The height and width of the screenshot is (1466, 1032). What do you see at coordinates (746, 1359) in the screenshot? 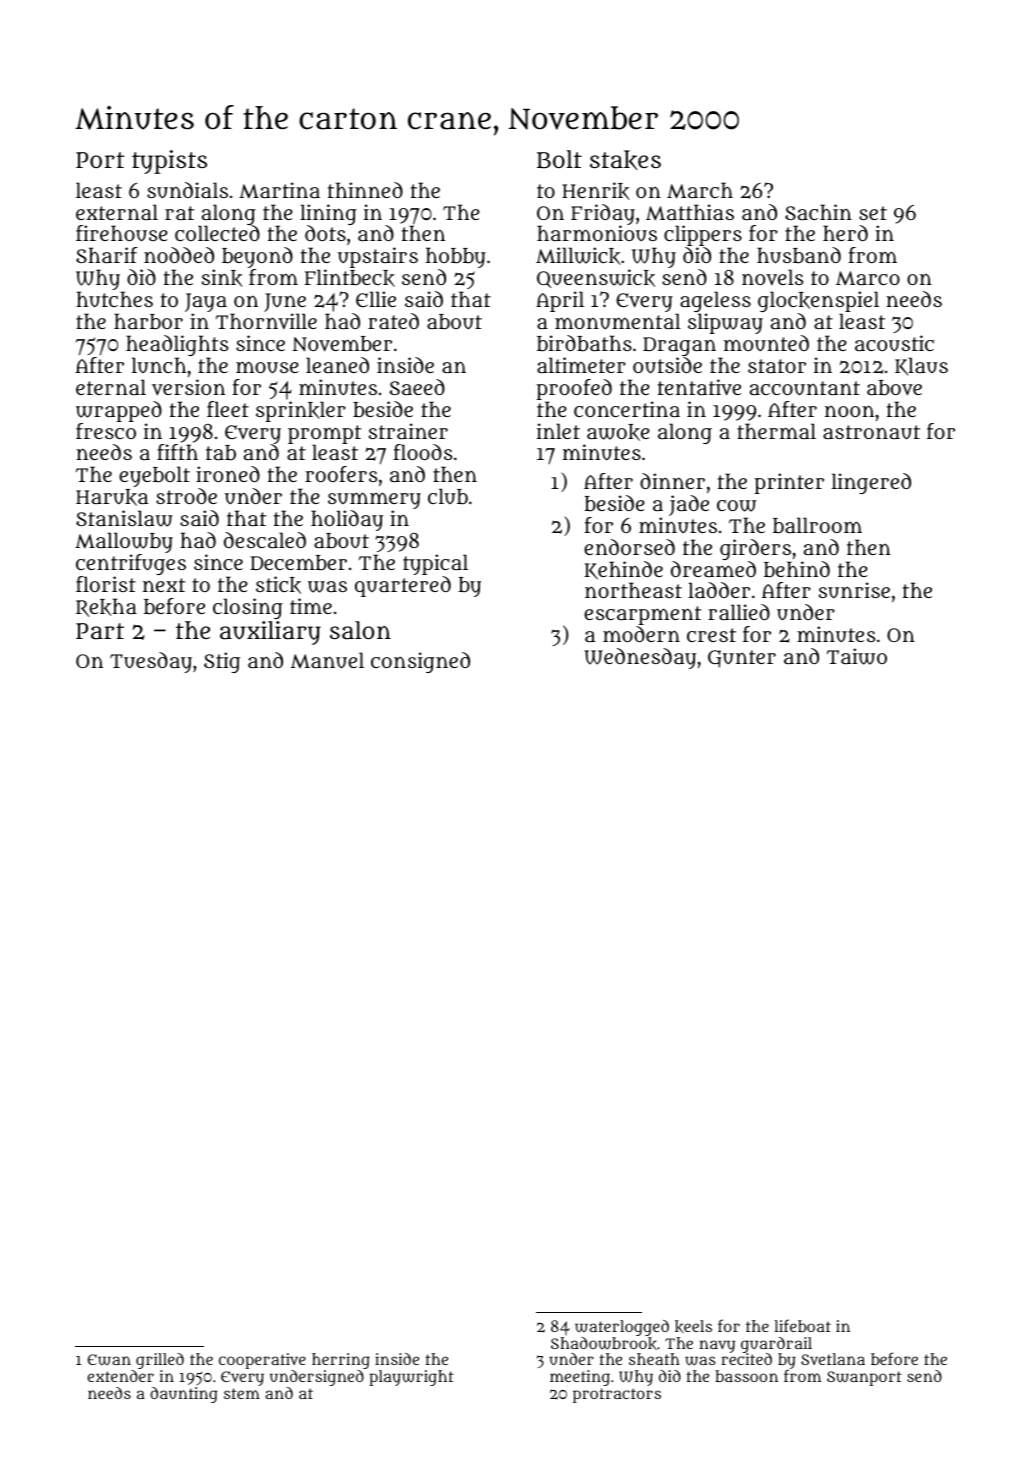
I see `recited` at bounding box center [746, 1359].
